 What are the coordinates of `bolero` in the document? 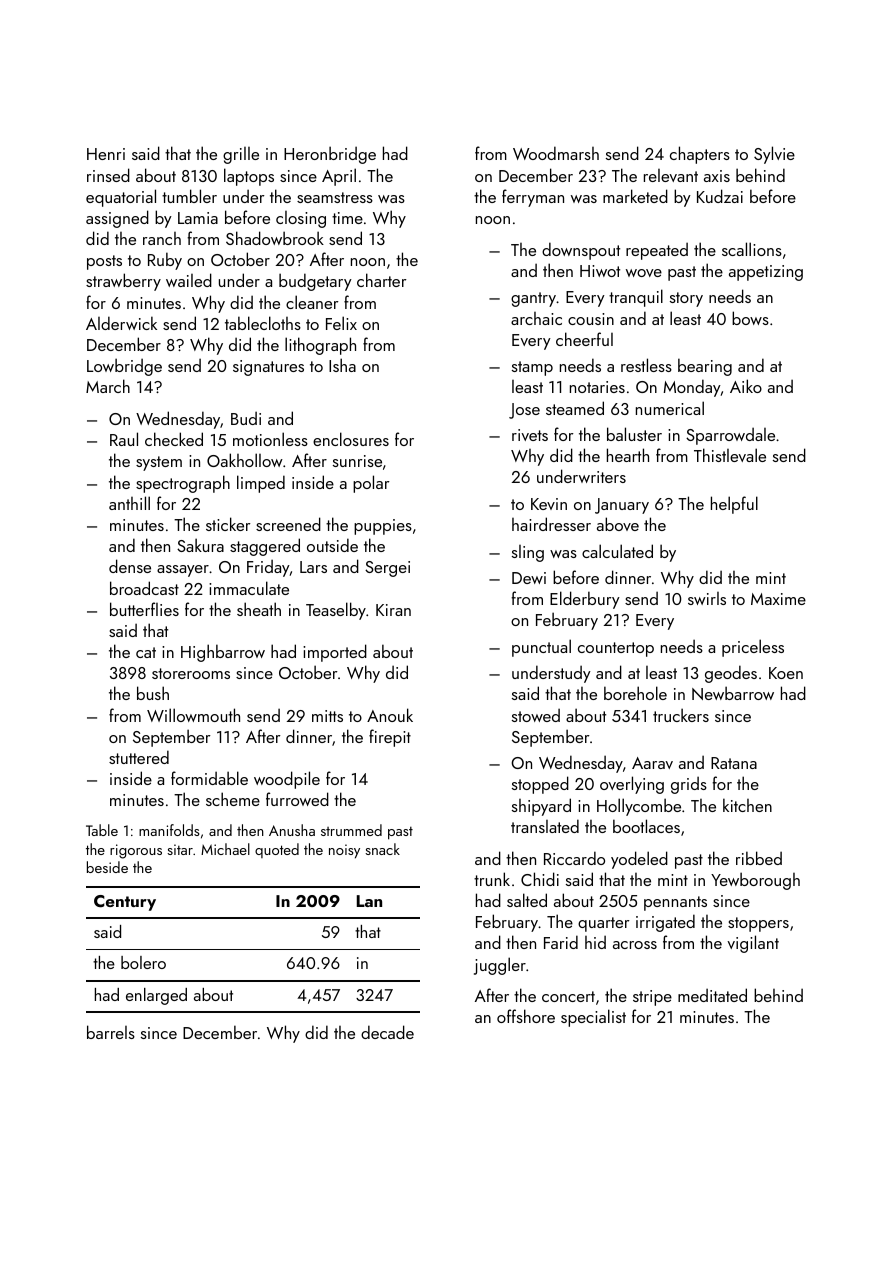 It's located at (143, 962).
